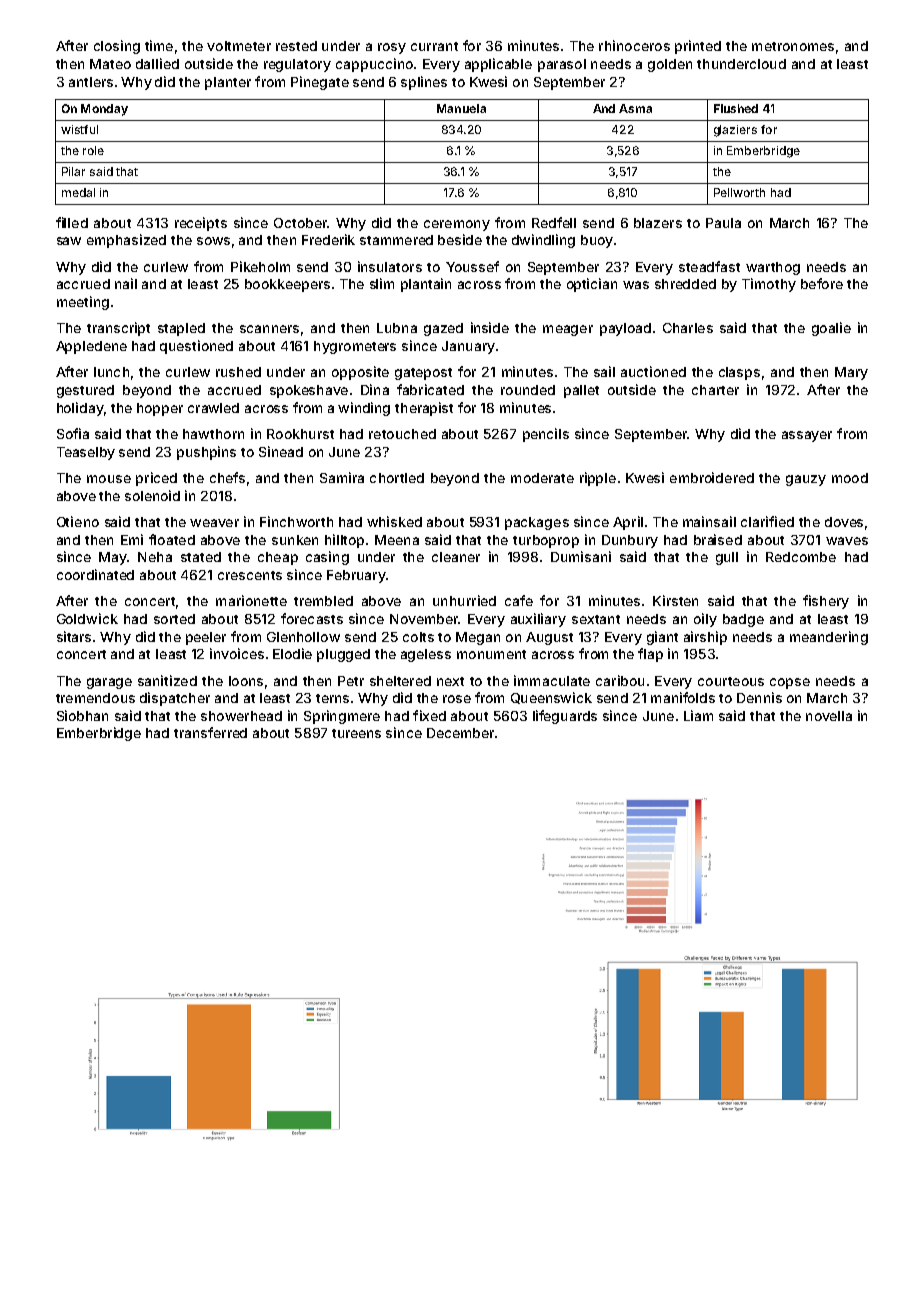 The width and height of the document is (924, 1308). Describe the element at coordinates (296, 46) in the document. I see `rested` at that location.
